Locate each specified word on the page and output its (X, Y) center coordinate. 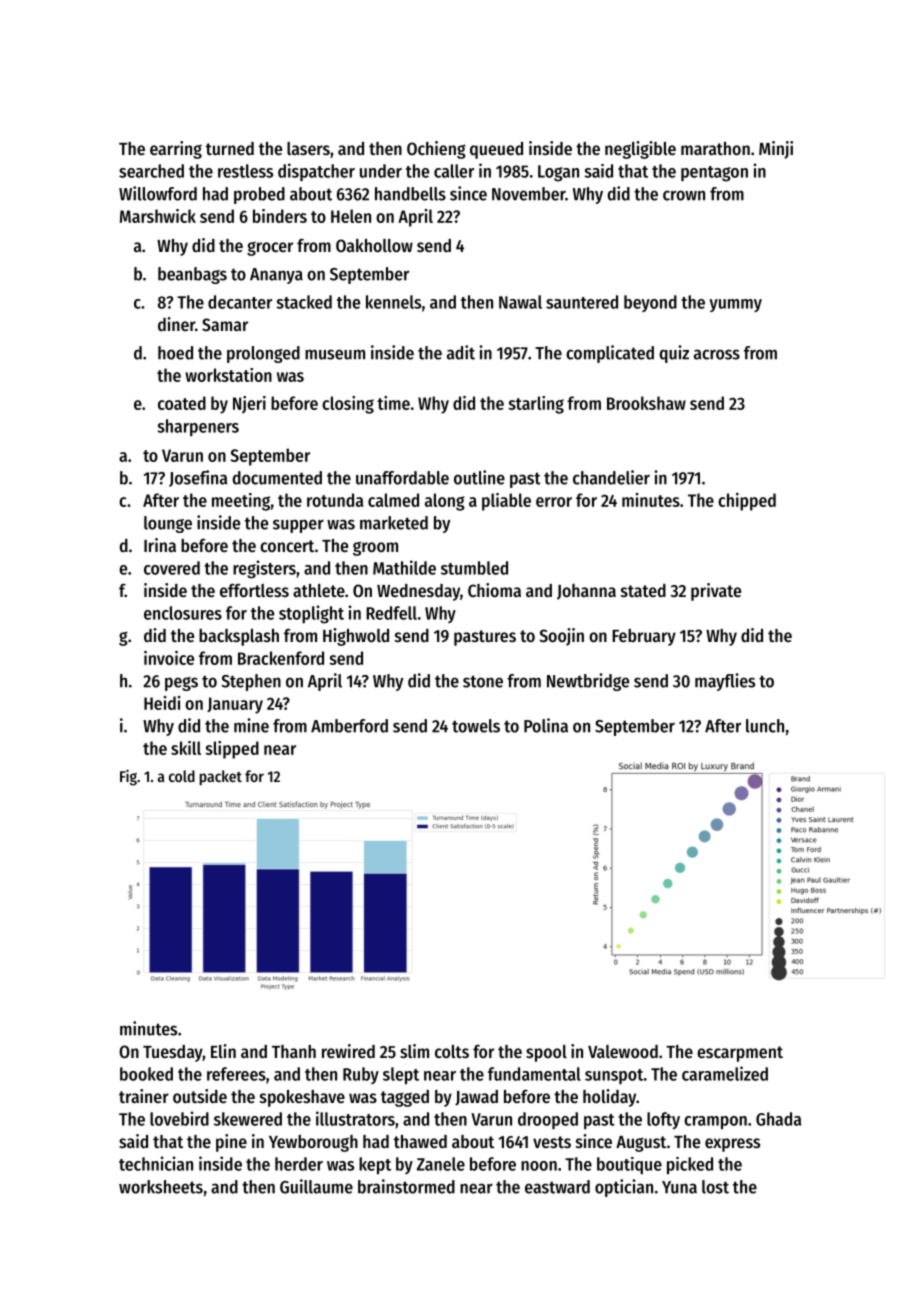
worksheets (161, 1187)
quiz (674, 354)
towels (476, 726)
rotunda (335, 500)
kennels (393, 302)
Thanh (294, 1051)
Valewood (623, 1051)
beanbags (192, 275)
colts (452, 1051)
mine (251, 725)
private (716, 592)
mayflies (725, 682)
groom (375, 548)
